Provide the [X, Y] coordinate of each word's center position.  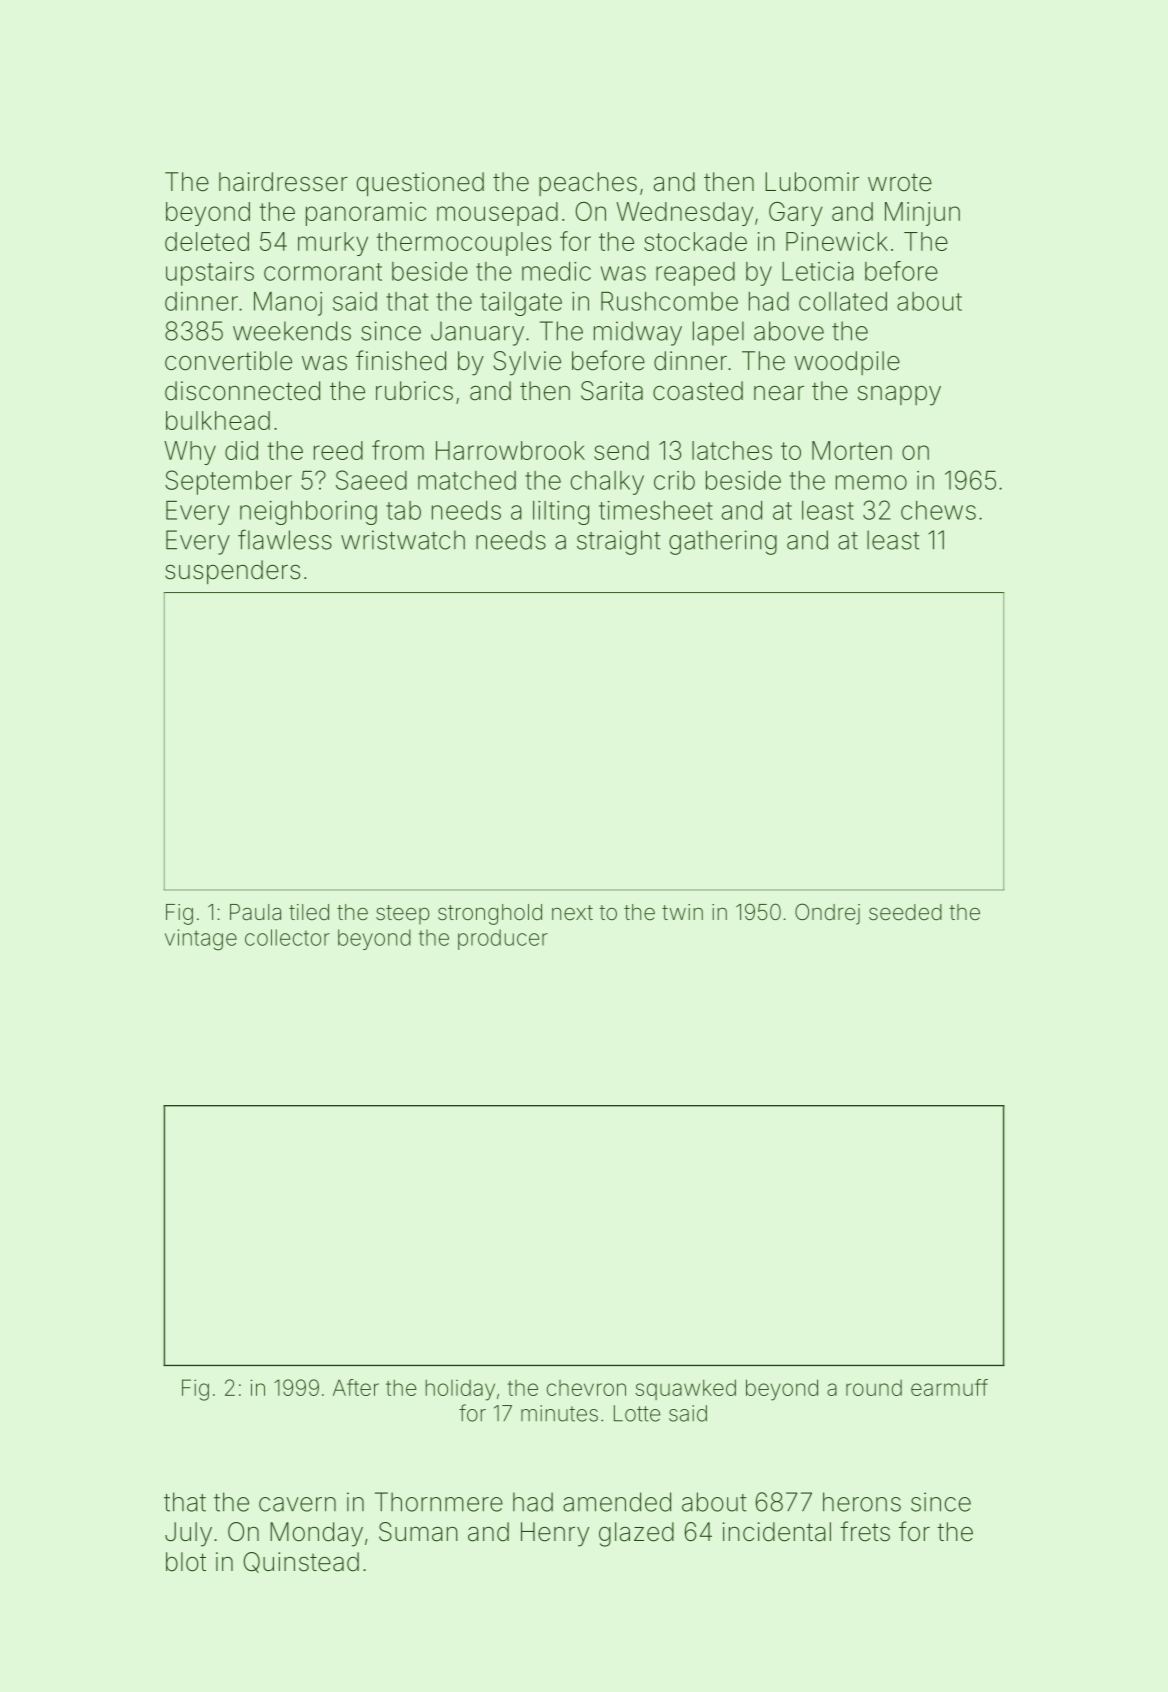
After [356, 1387]
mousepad [497, 214]
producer [503, 939]
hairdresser [283, 182]
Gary [796, 214]
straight [618, 542]
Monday [316, 1534]
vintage [201, 940]
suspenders [232, 572]
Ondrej [827, 914]
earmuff [949, 1387]
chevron [586, 1388]
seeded [905, 912]
